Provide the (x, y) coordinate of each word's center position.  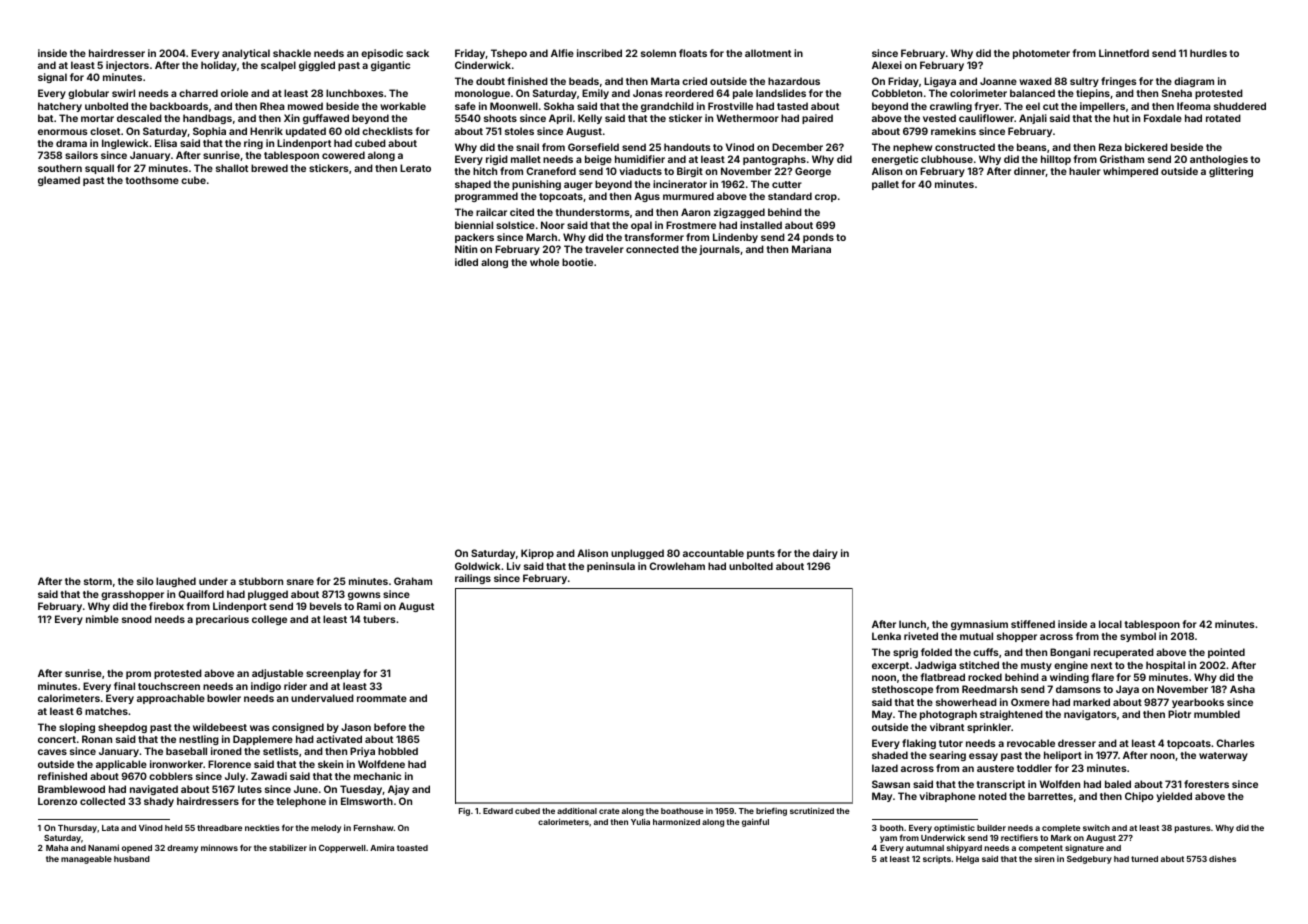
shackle (292, 53)
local (1110, 624)
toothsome (152, 180)
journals (719, 250)
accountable (713, 553)
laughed (176, 582)
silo (145, 581)
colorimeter (978, 93)
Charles (1235, 743)
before (390, 727)
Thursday (77, 829)
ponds (818, 238)
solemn (658, 53)
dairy (825, 554)
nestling (199, 740)
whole (544, 262)
